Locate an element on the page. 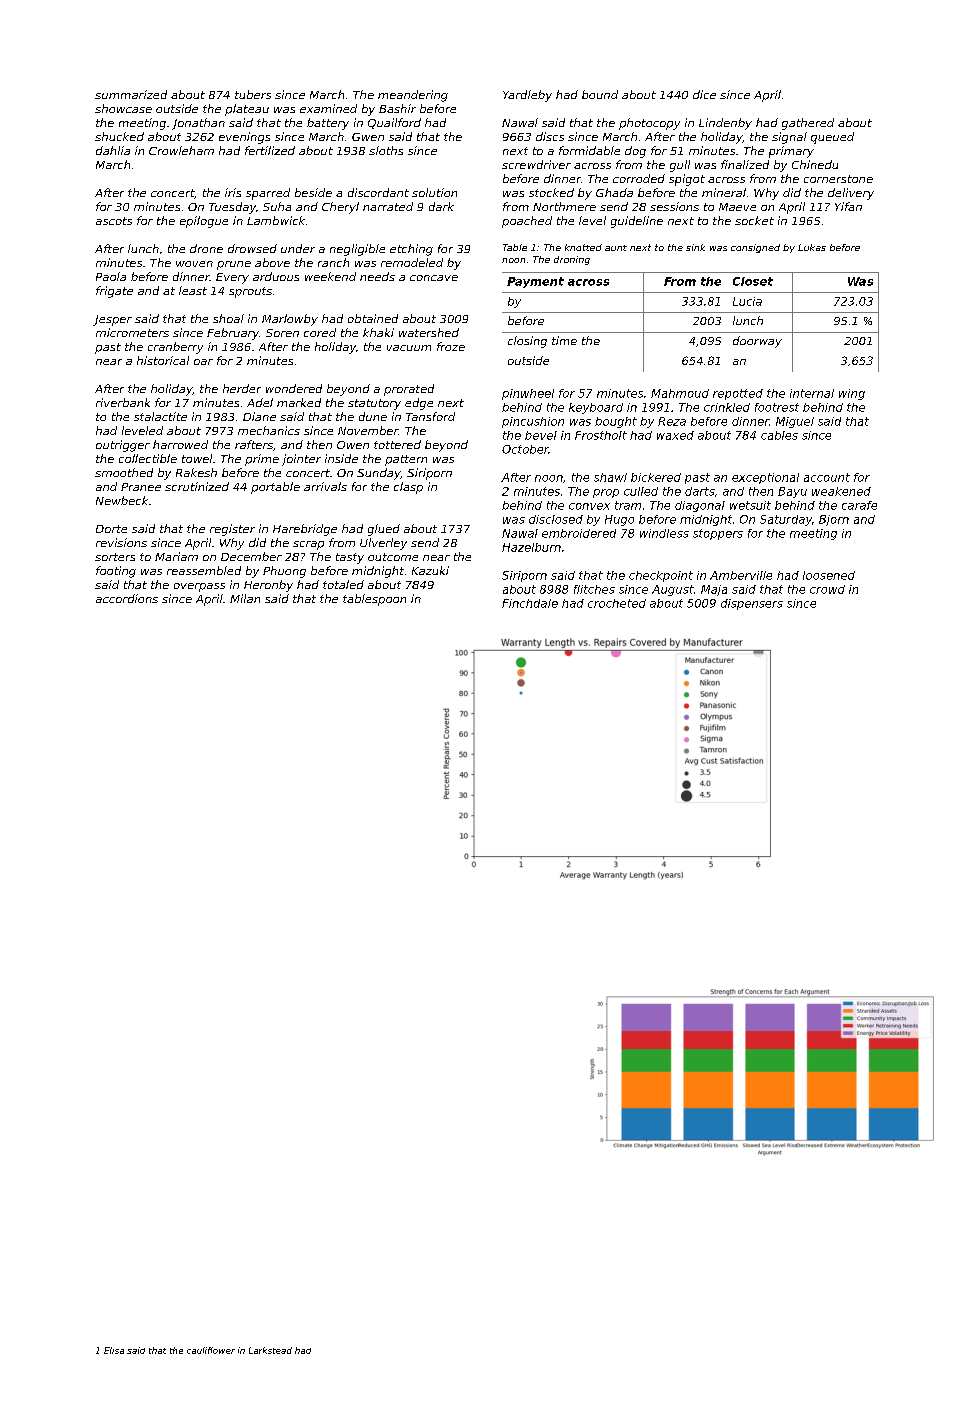  Elisa is located at coordinates (114, 1350).
